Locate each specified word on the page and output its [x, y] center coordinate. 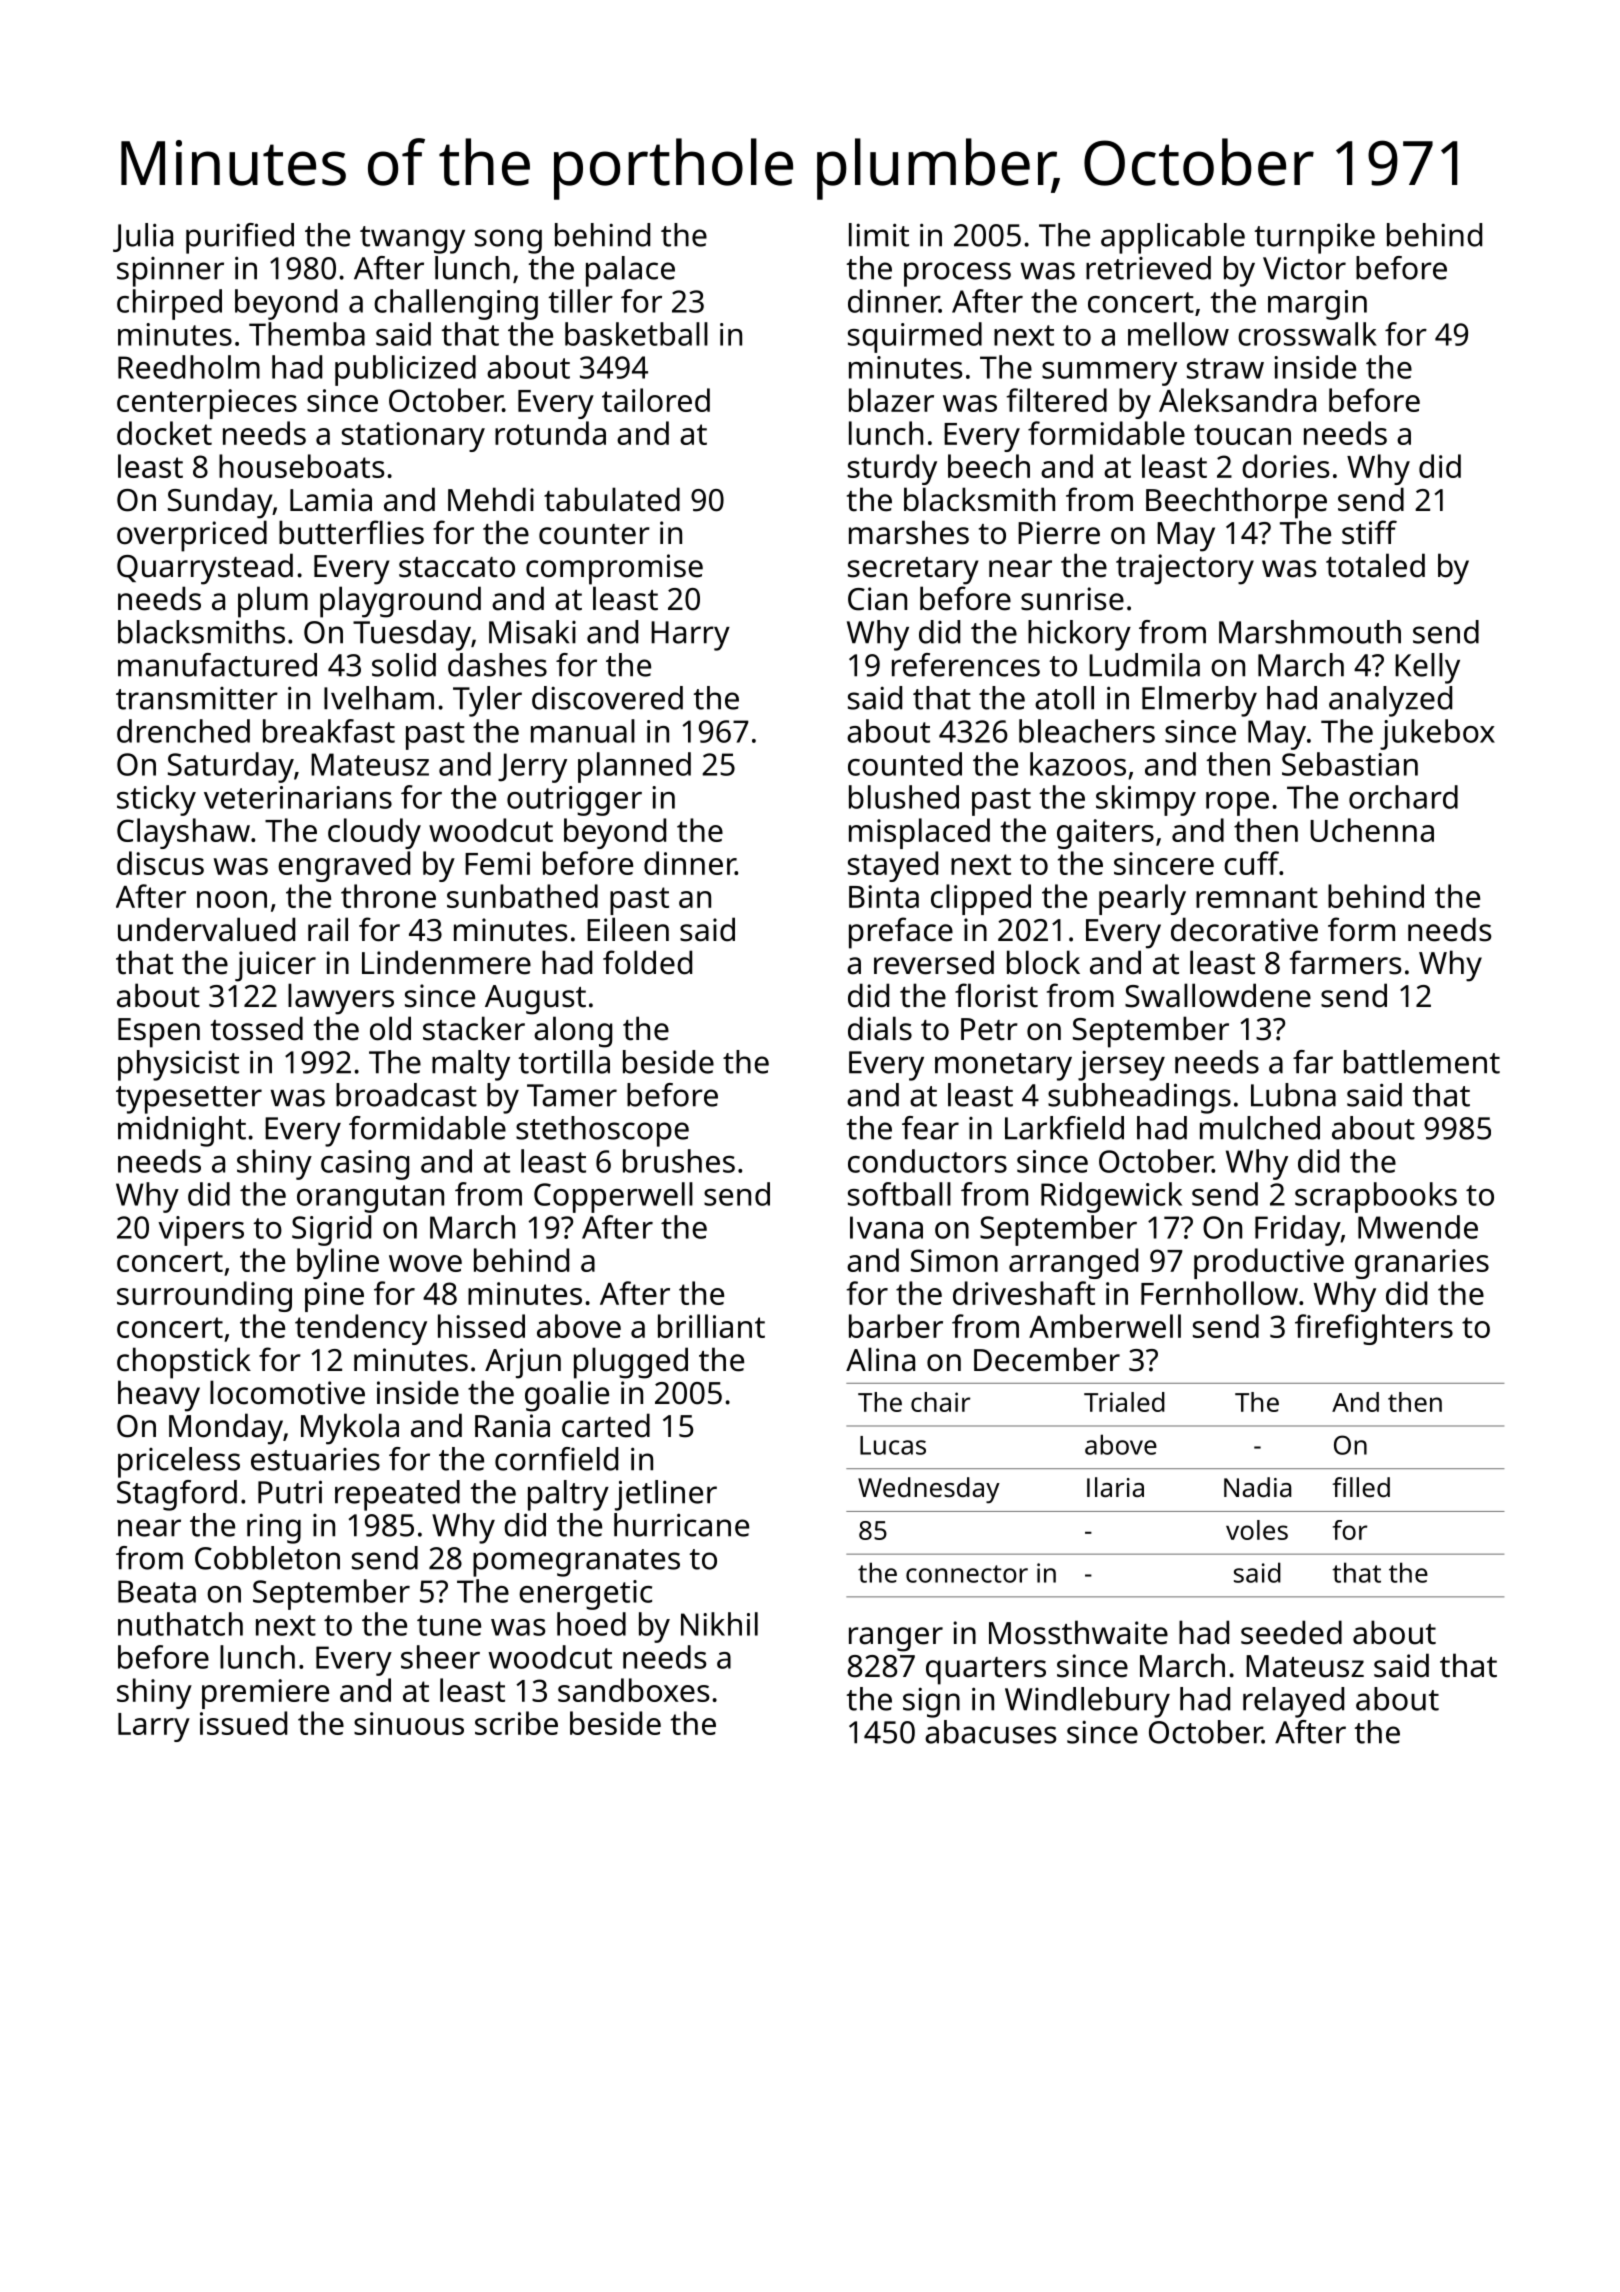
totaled [1375, 565]
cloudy [374, 833]
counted [905, 764]
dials [880, 1028]
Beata [157, 1591]
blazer [891, 400]
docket [164, 433]
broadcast [406, 1095]
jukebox [1437, 734]
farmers [1346, 962]
